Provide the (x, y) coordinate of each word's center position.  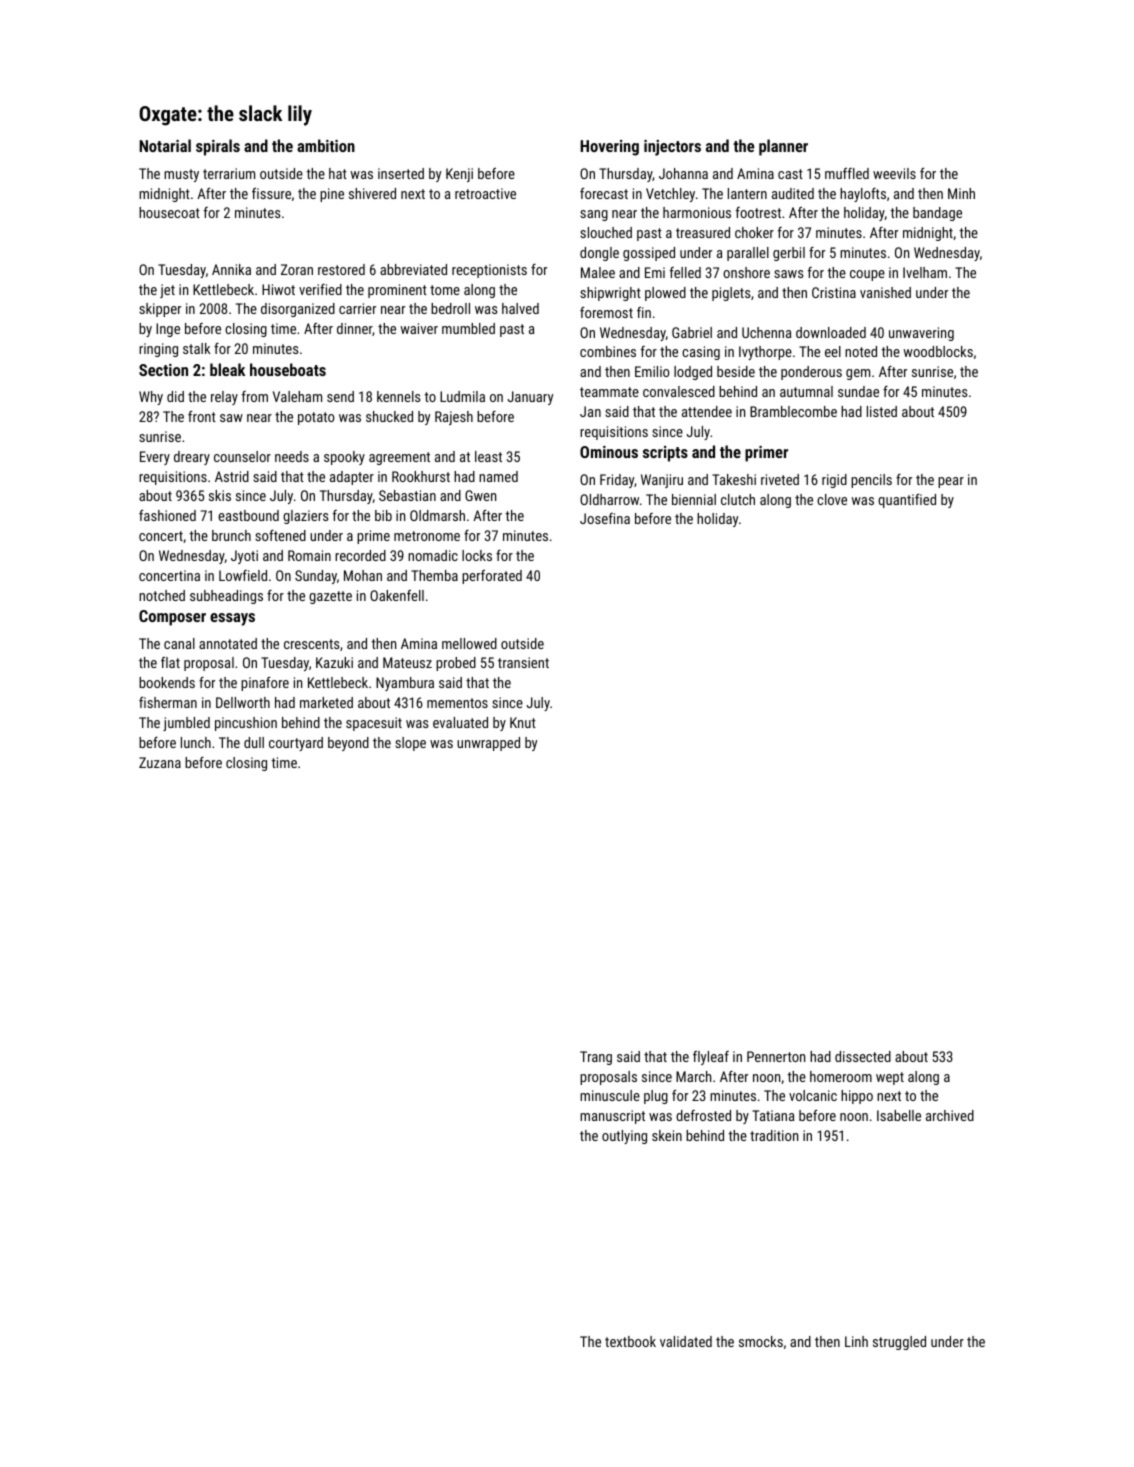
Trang (596, 1058)
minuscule (610, 1095)
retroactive (485, 193)
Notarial (165, 145)
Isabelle (899, 1115)
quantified (907, 501)
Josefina (605, 518)
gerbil (789, 254)
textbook (630, 1341)
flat (170, 662)
